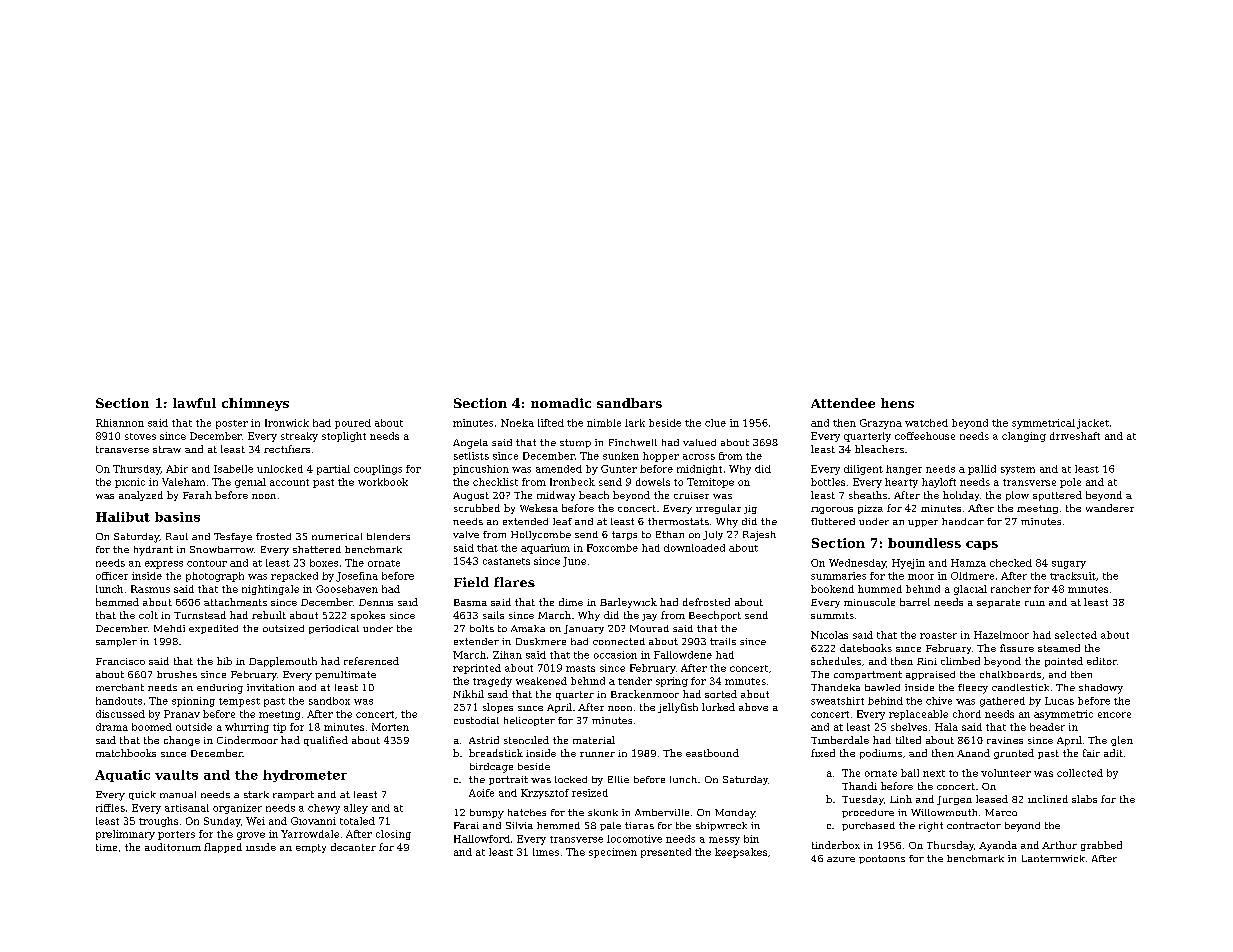 The height and width of the screenshot is (952, 1233). Describe the element at coordinates (378, 470) in the screenshot. I see `couplings` at that location.
